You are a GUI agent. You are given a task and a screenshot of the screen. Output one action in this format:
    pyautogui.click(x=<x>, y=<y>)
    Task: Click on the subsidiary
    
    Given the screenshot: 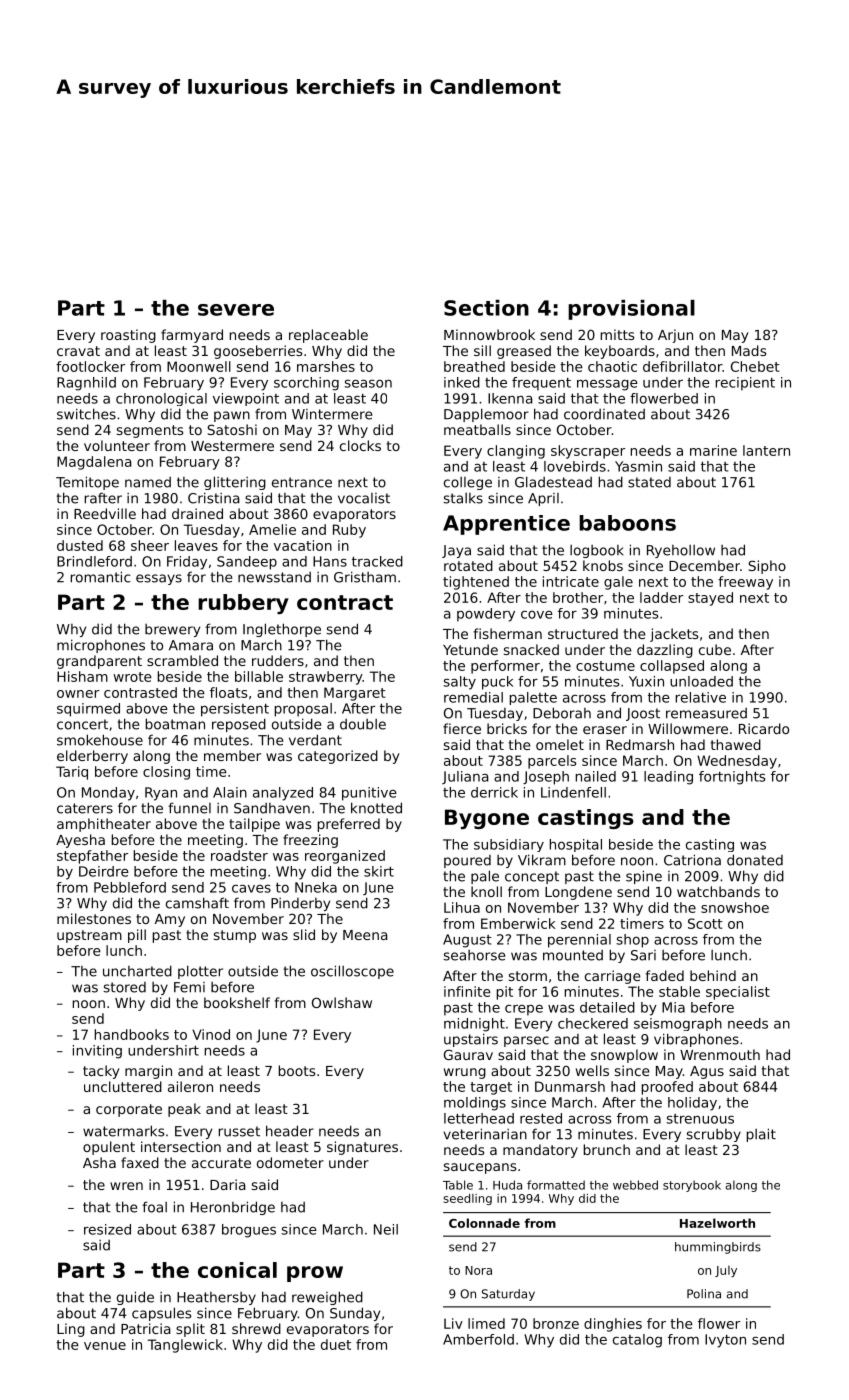 What is the action you would take?
    pyautogui.click(x=509, y=845)
